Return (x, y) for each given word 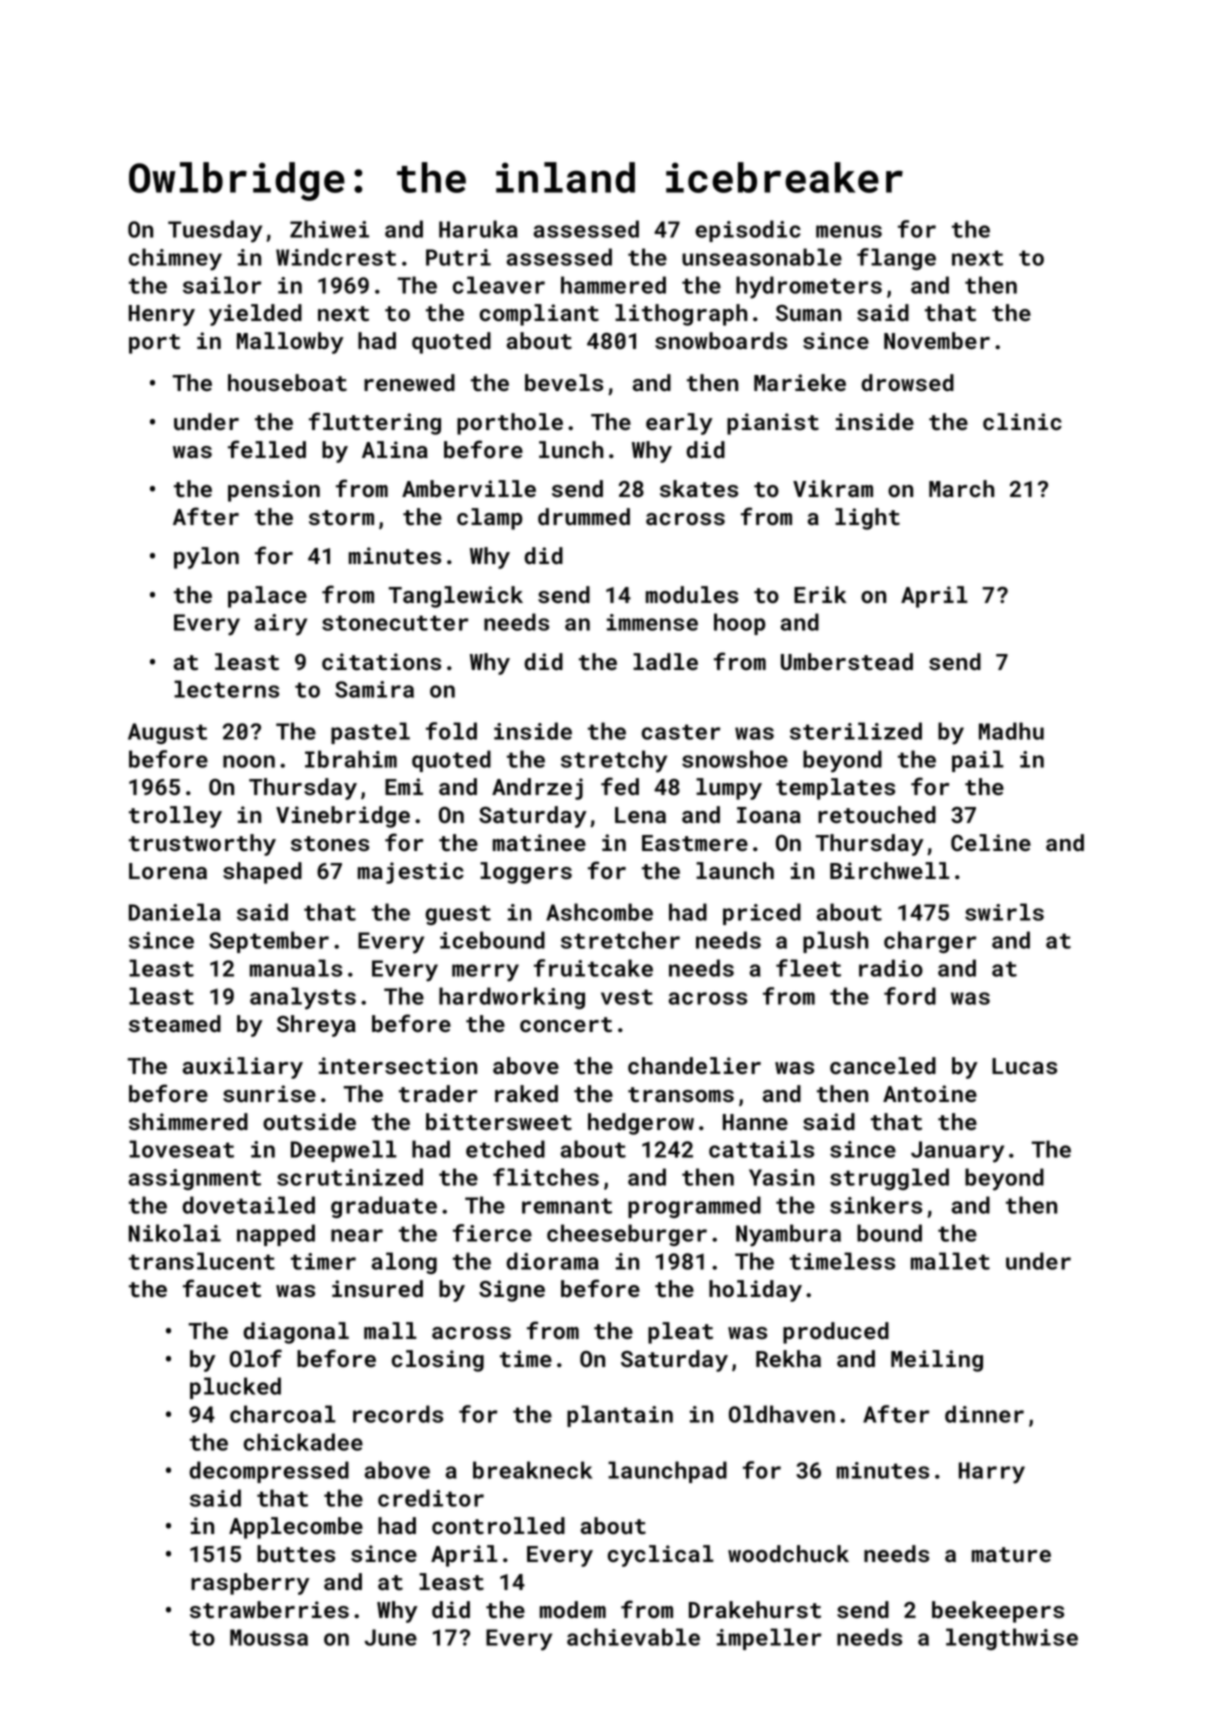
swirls (1004, 912)
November (937, 340)
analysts (303, 998)
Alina (395, 449)
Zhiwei (329, 229)
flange (896, 259)
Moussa (269, 1637)
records (398, 1414)
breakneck (532, 1470)
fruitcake (593, 968)
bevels (564, 382)
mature (1011, 1555)
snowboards (721, 340)
